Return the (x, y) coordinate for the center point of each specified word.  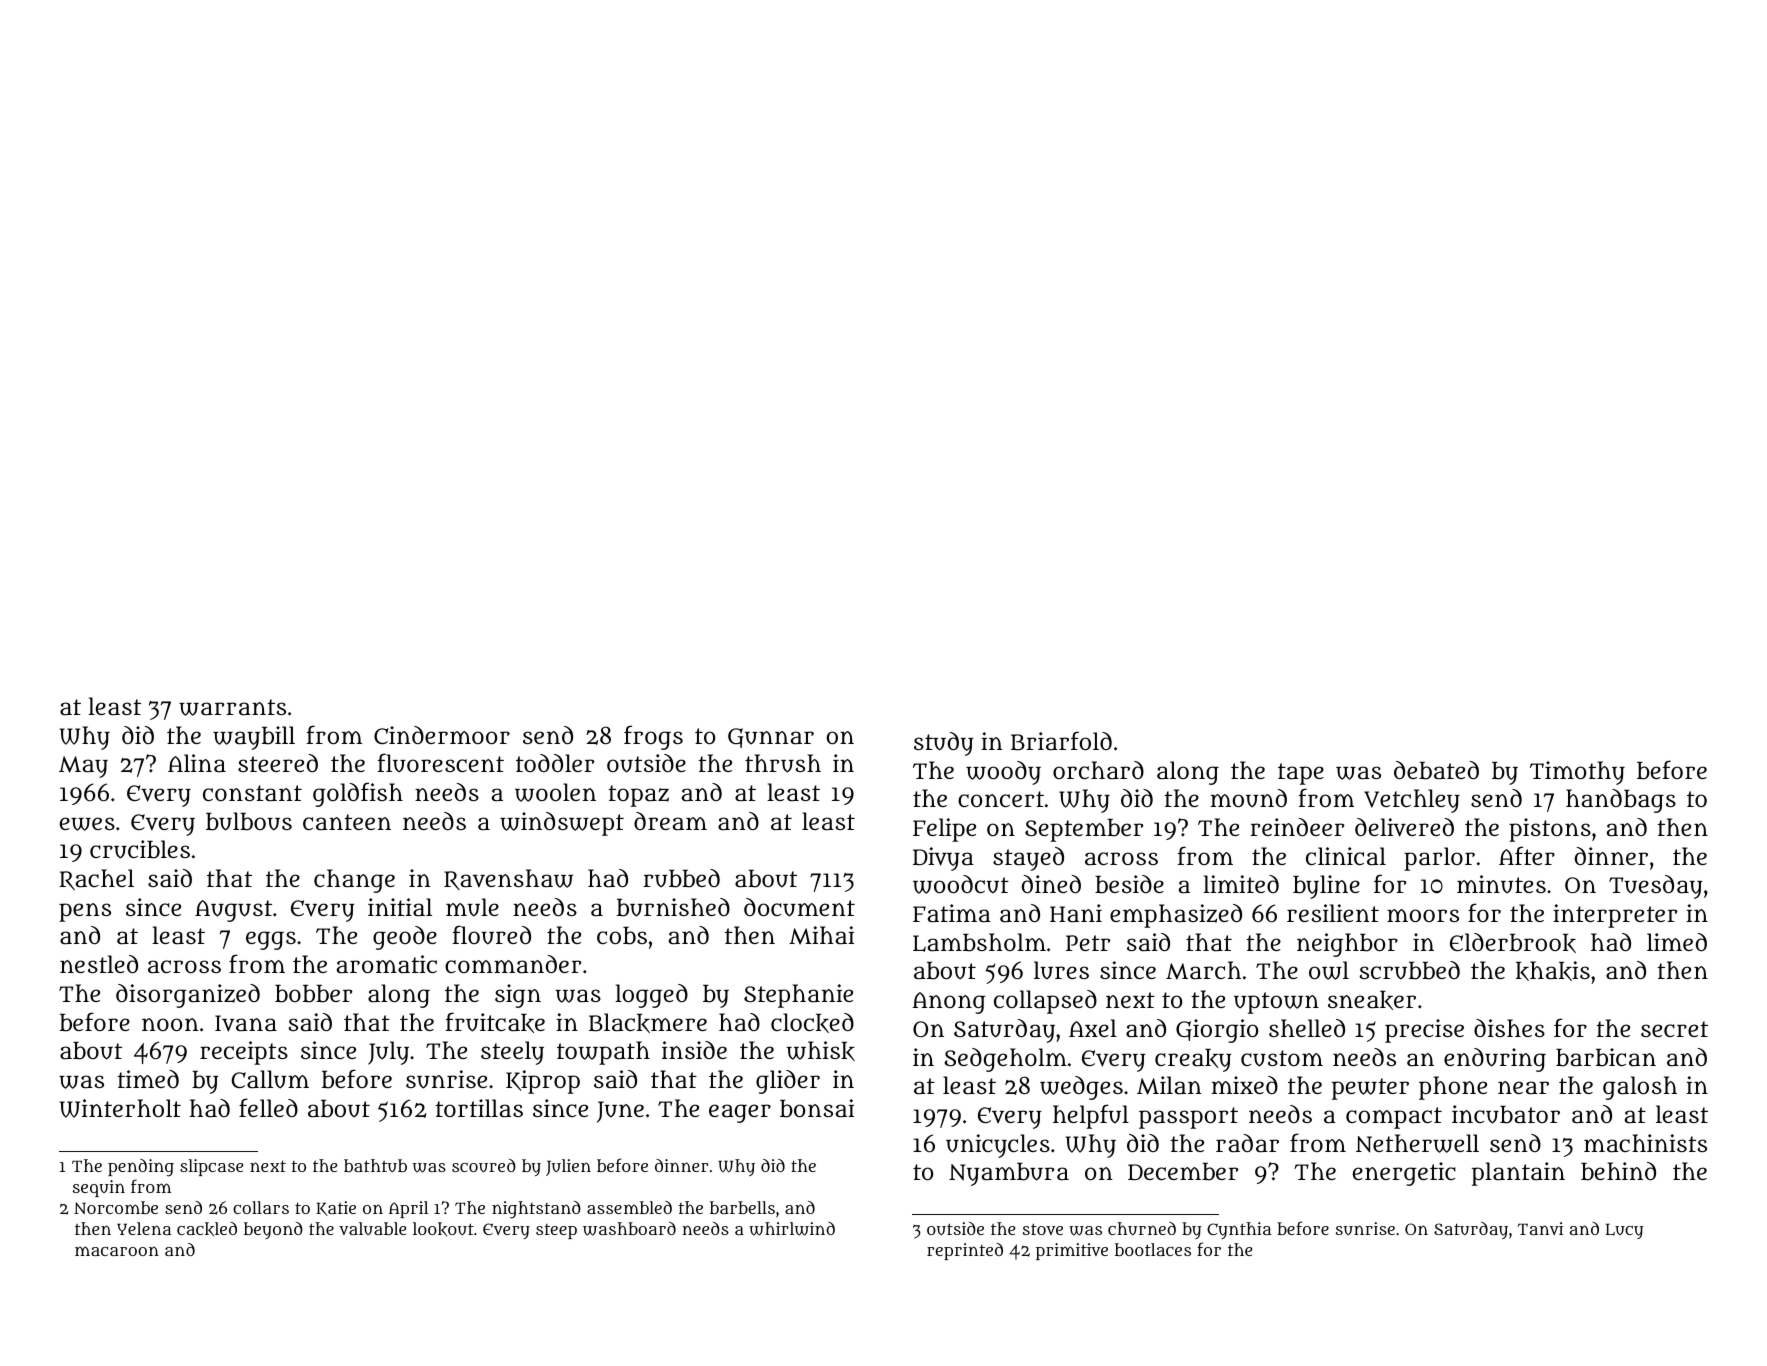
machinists (1645, 1143)
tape (1301, 774)
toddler (555, 763)
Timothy (1577, 773)
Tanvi (1540, 1228)
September (1084, 830)
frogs (653, 737)
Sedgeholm (1005, 1060)
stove (1043, 1229)
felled (268, 1107)
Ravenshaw (508, 879)
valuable (372, 1228)
